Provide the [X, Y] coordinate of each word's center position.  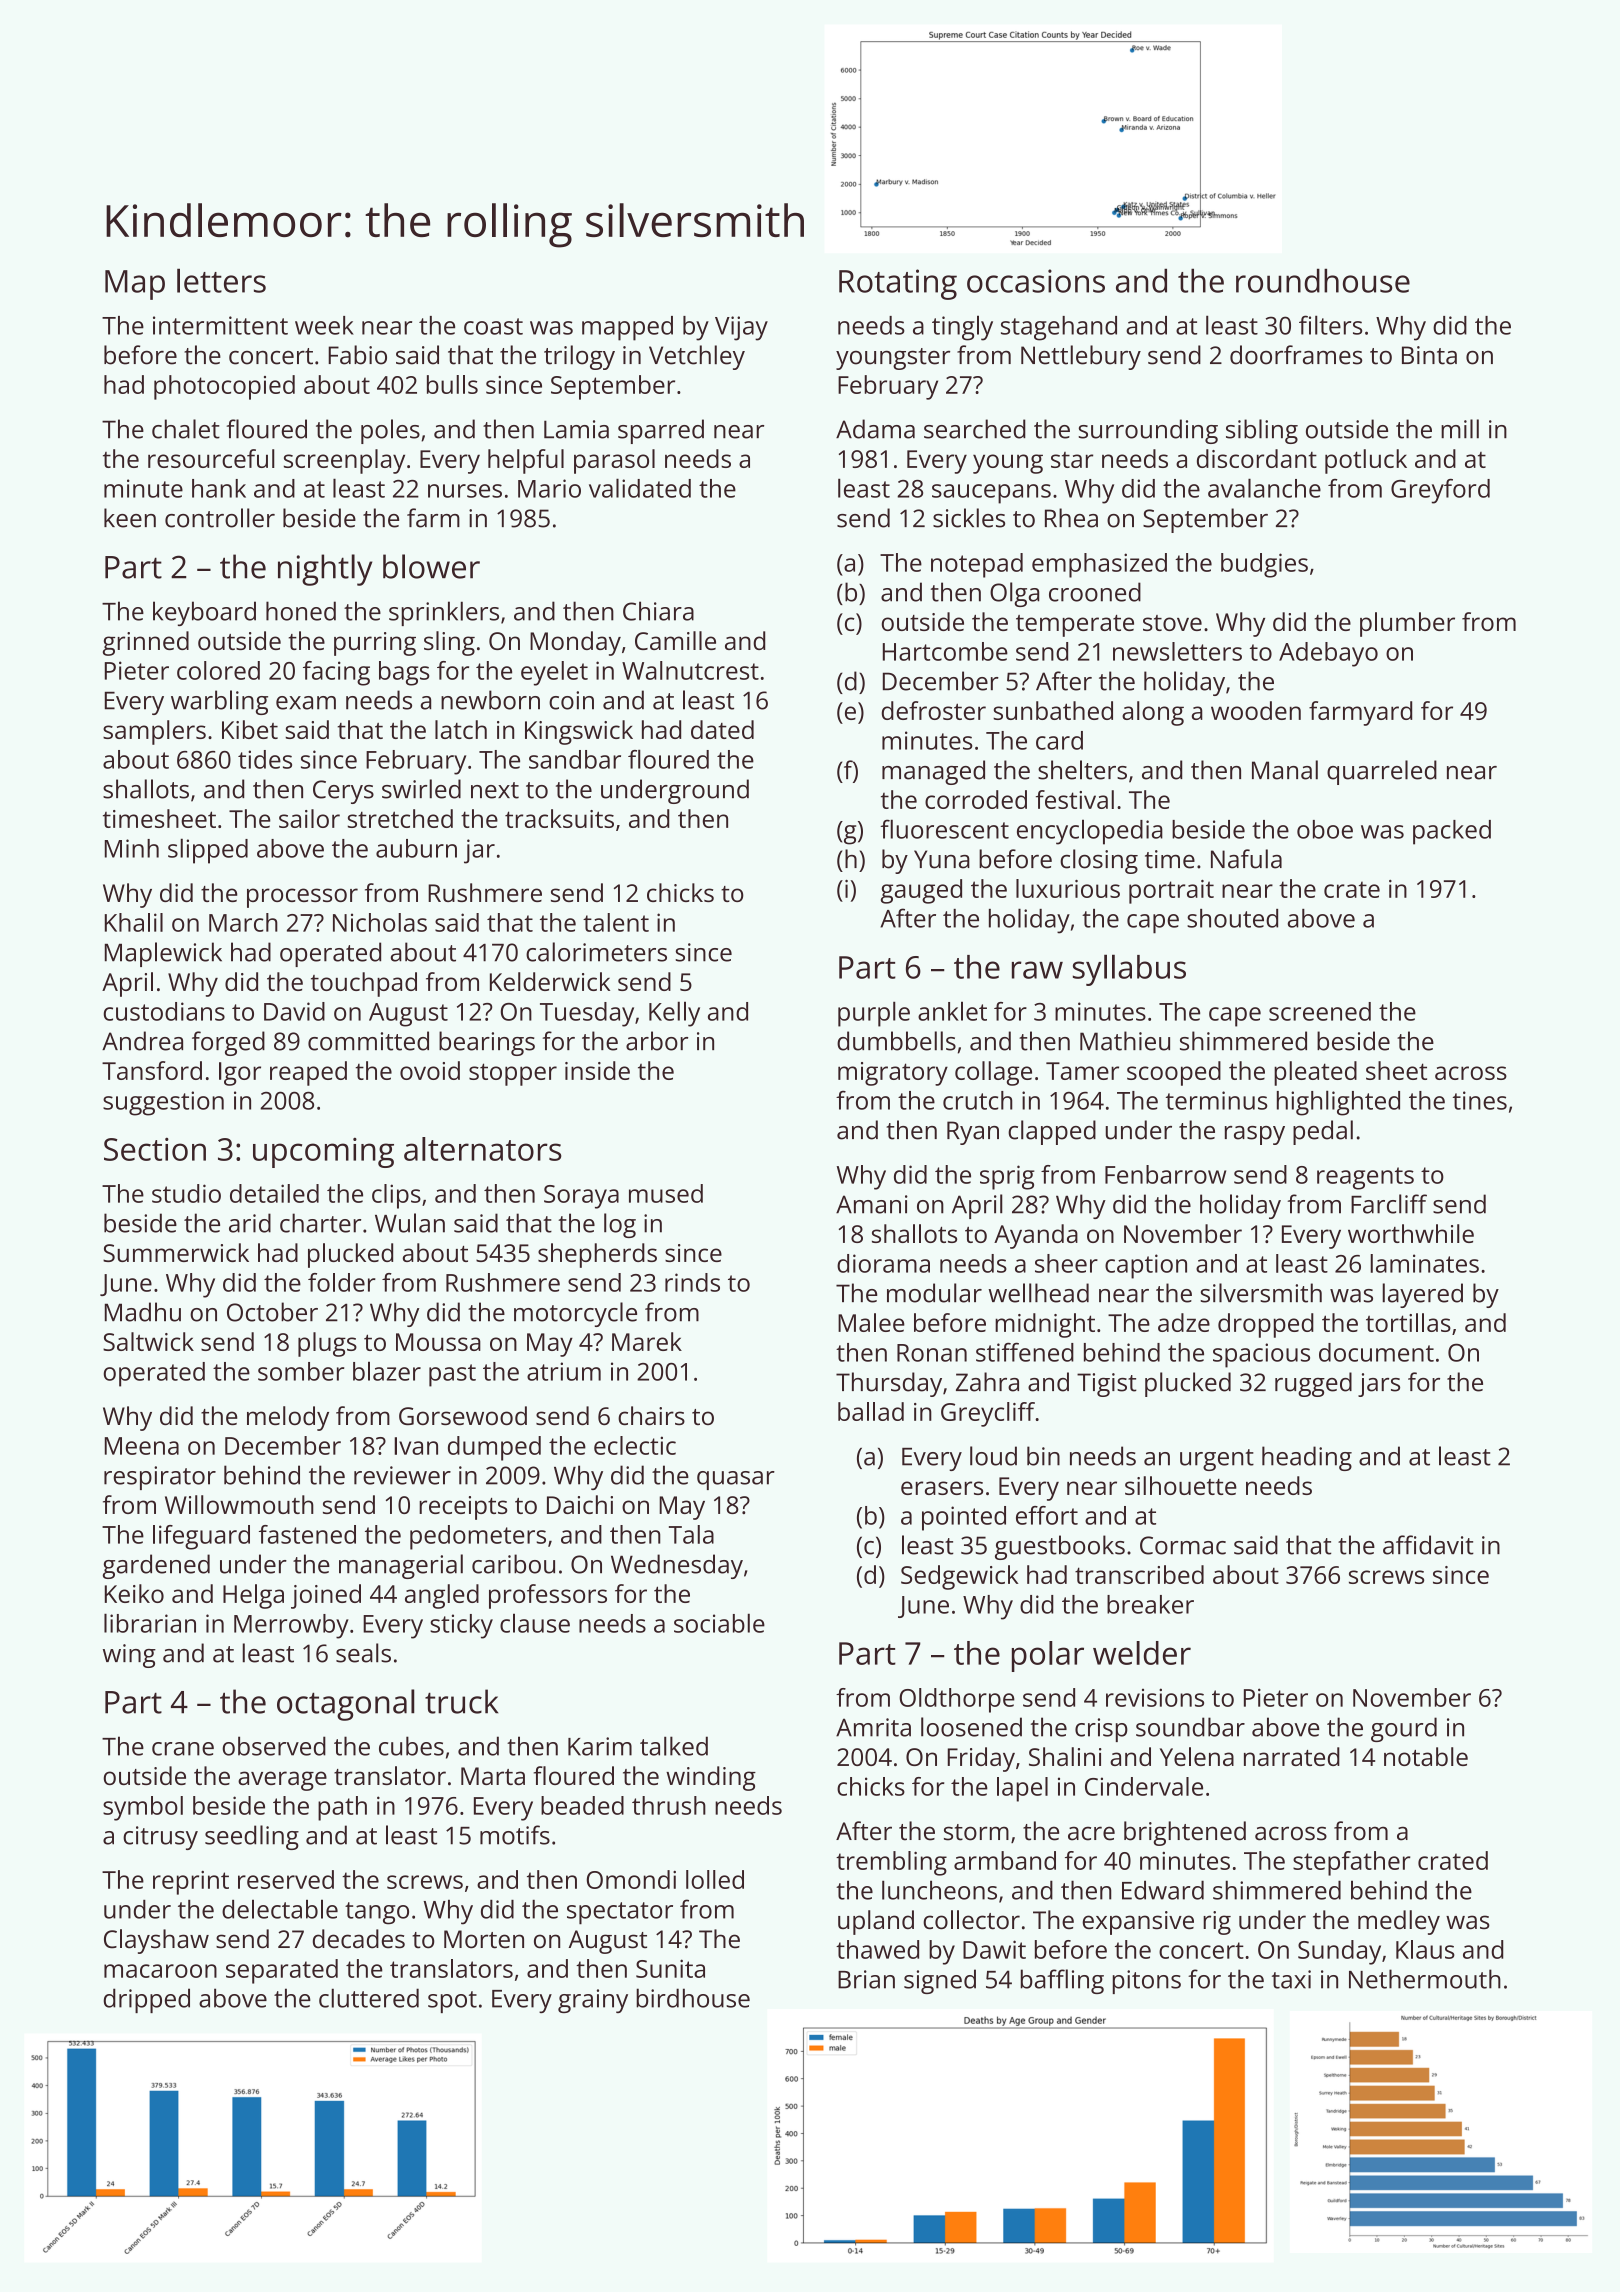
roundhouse [1323, 281]
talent [616, 922]
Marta [493, 1776]
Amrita [873, 1727]
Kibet [250, 729]
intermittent [220, 325]
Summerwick [176, 1252]
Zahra [987, 1382]
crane [183, 1749]
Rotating [898, 284]
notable [1426, 1756]
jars [1379, 1385]
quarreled [1382, 772]
